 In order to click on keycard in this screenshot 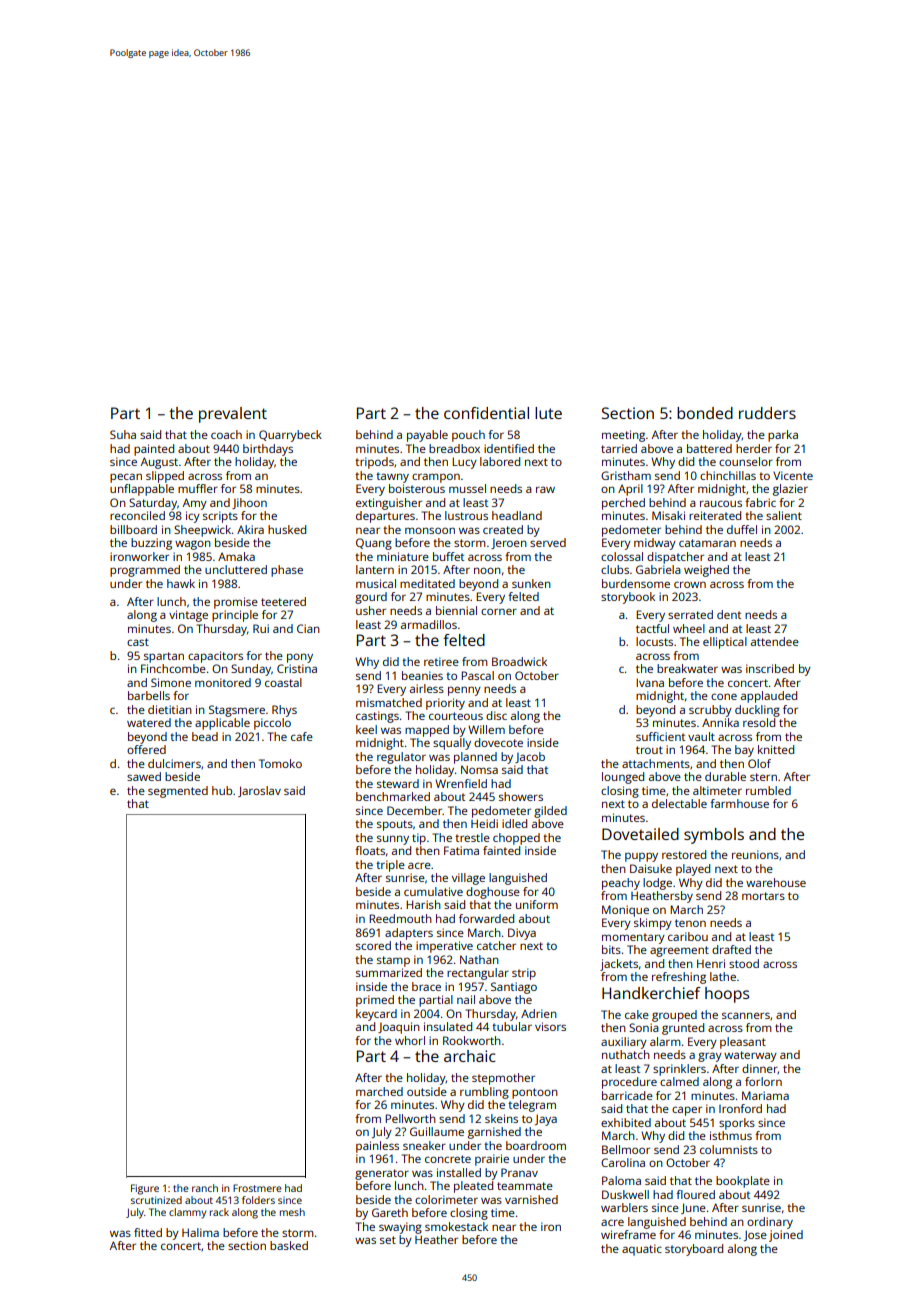, I will do `click(376, 1015)`.
